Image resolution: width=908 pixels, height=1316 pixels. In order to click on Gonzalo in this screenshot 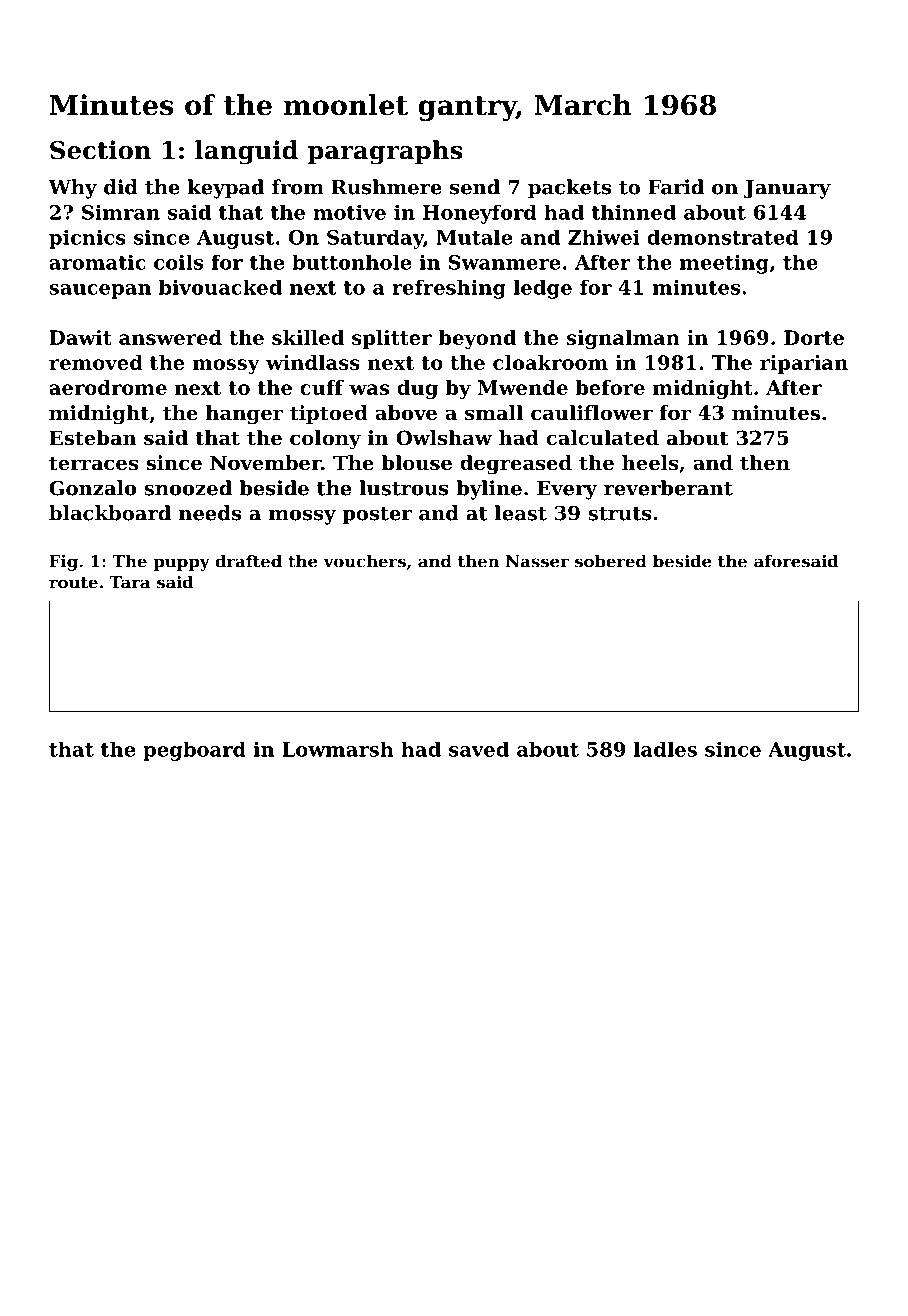, I will do `click(92, 488)`.
